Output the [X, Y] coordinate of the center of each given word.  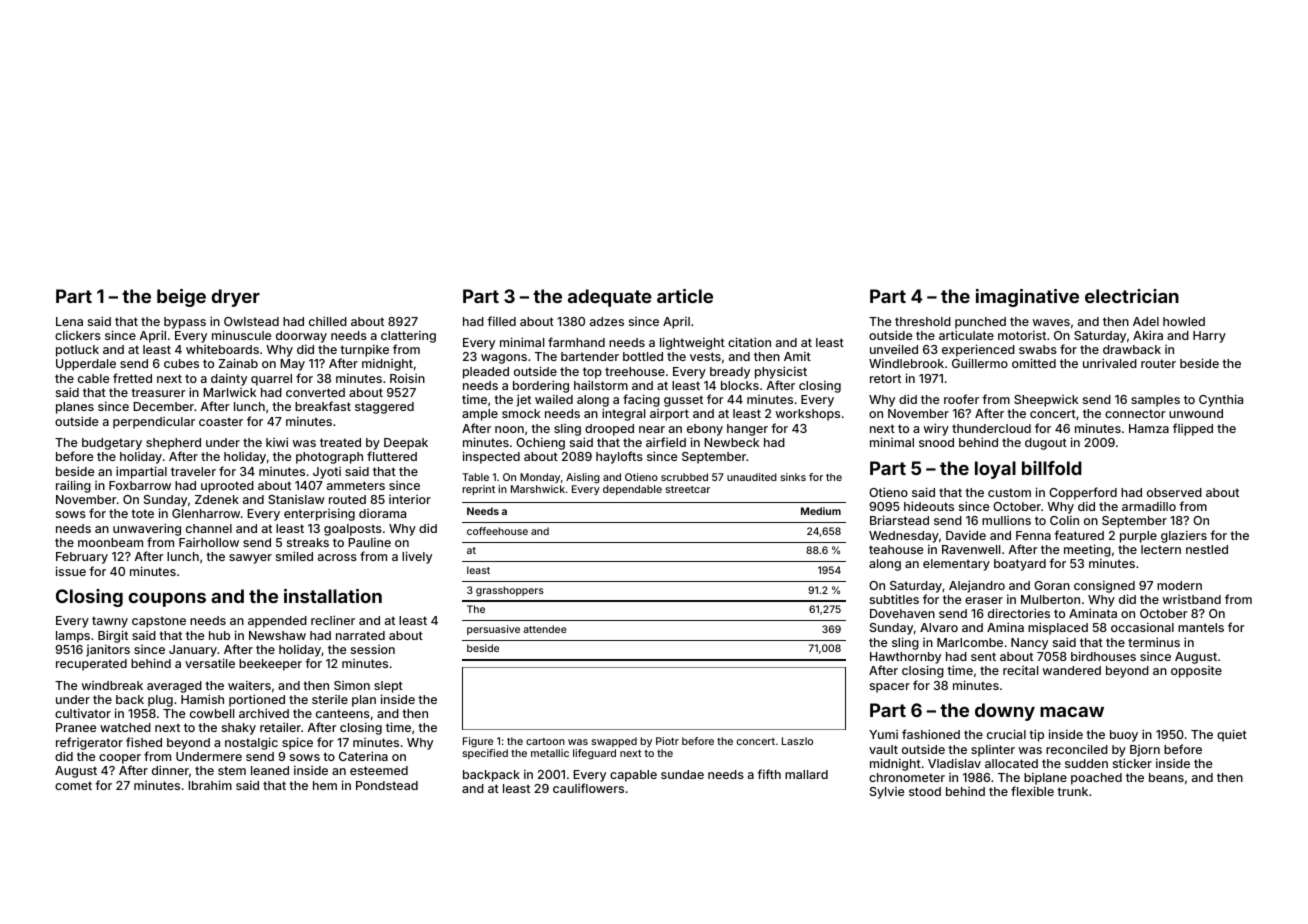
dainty [229, 379]
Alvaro [939, 627]
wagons [504, 359]
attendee [545, 629]
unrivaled [1110, 363]
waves [1051, 322]
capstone [159, 622]
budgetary [112, 444]
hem [325, 785]
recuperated [91, 665]
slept [388, 687]
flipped [1193, 429]
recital [1020, 670]
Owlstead [251, 321]
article [685, 296]
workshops [808, 415]
